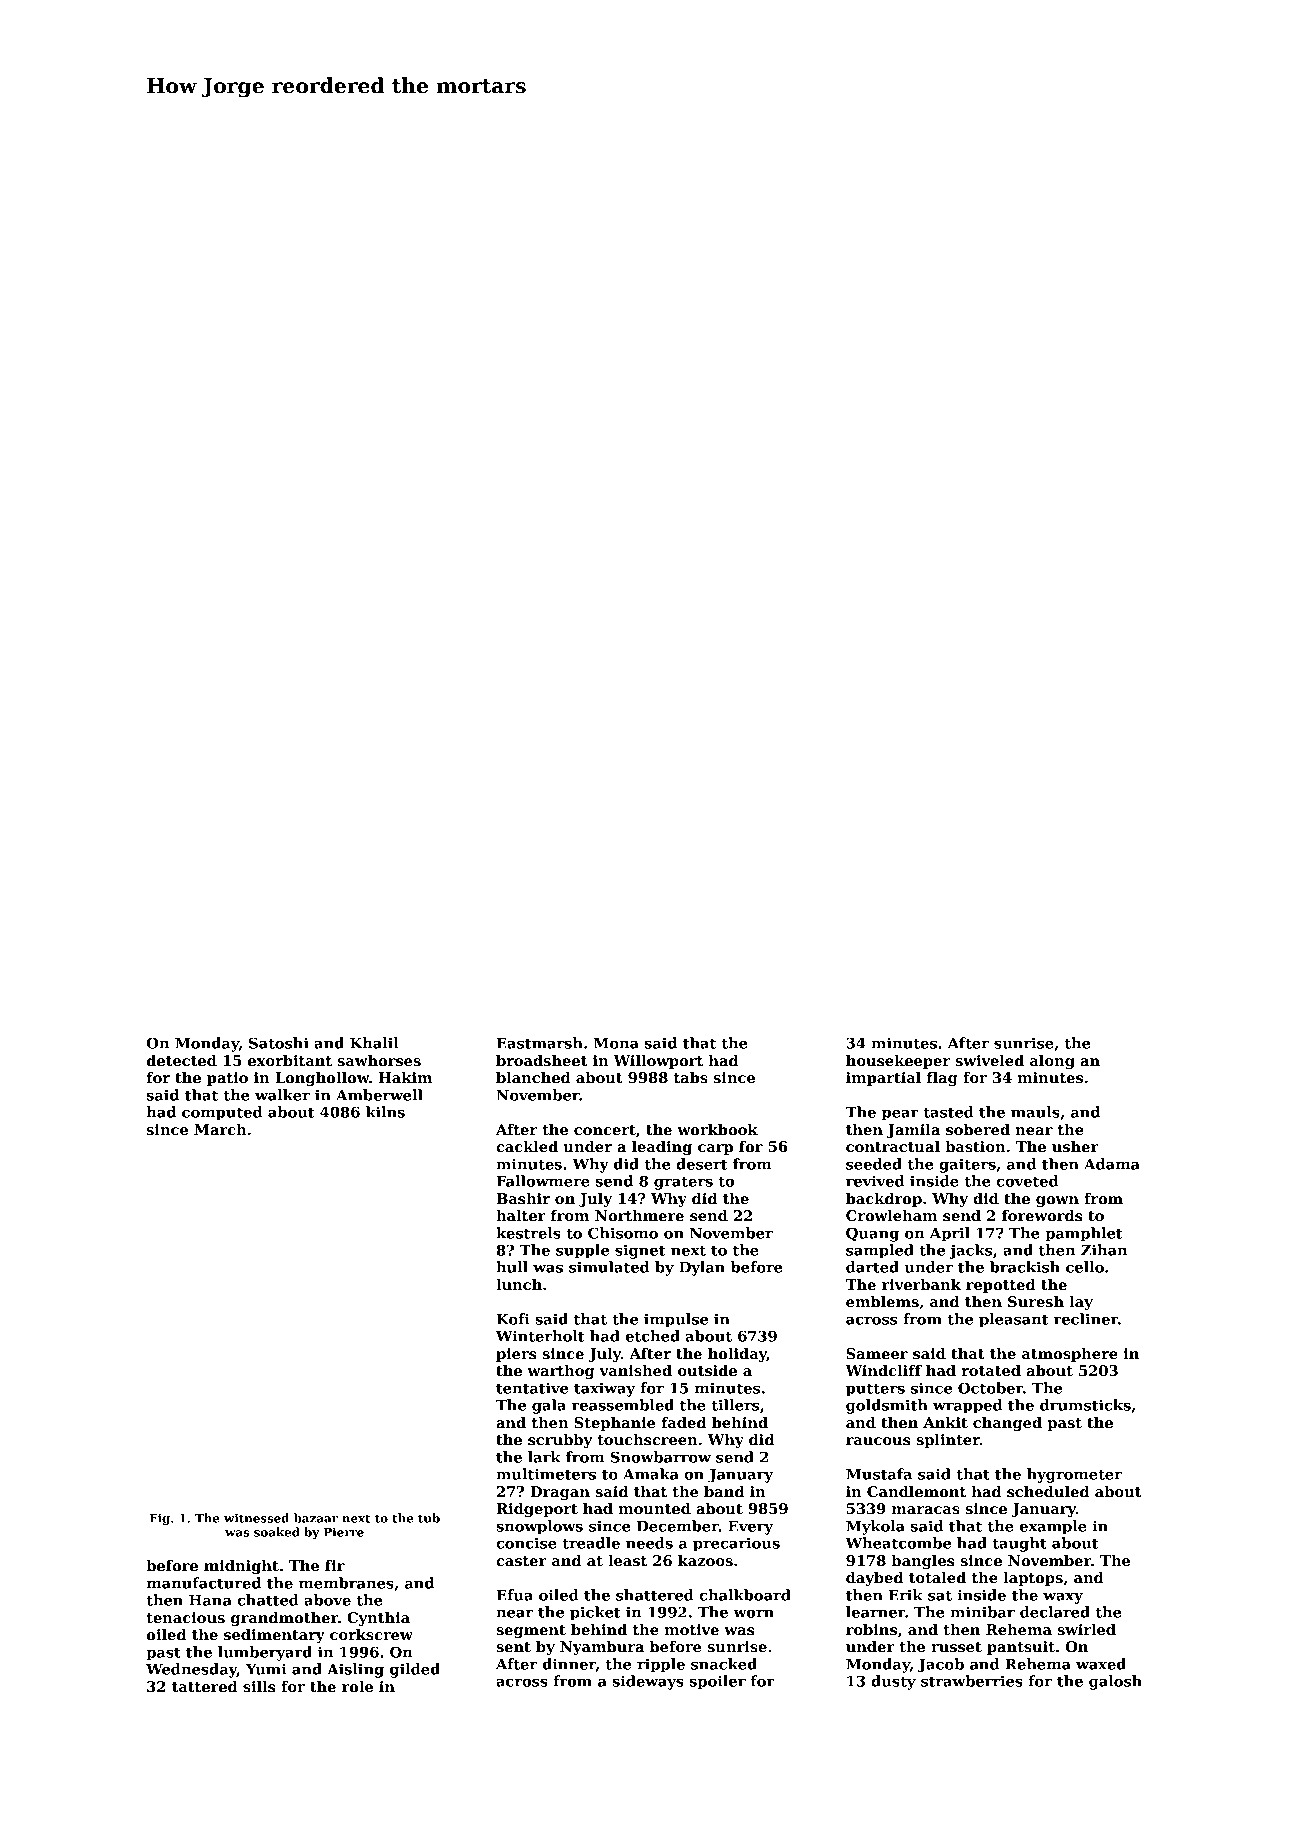 The height and width of the screenshot is (1823, 1289). What do you see at coordinates (519, 1284) in the screenshot?
I see `lunch` at bounding box center [519, 1284].
